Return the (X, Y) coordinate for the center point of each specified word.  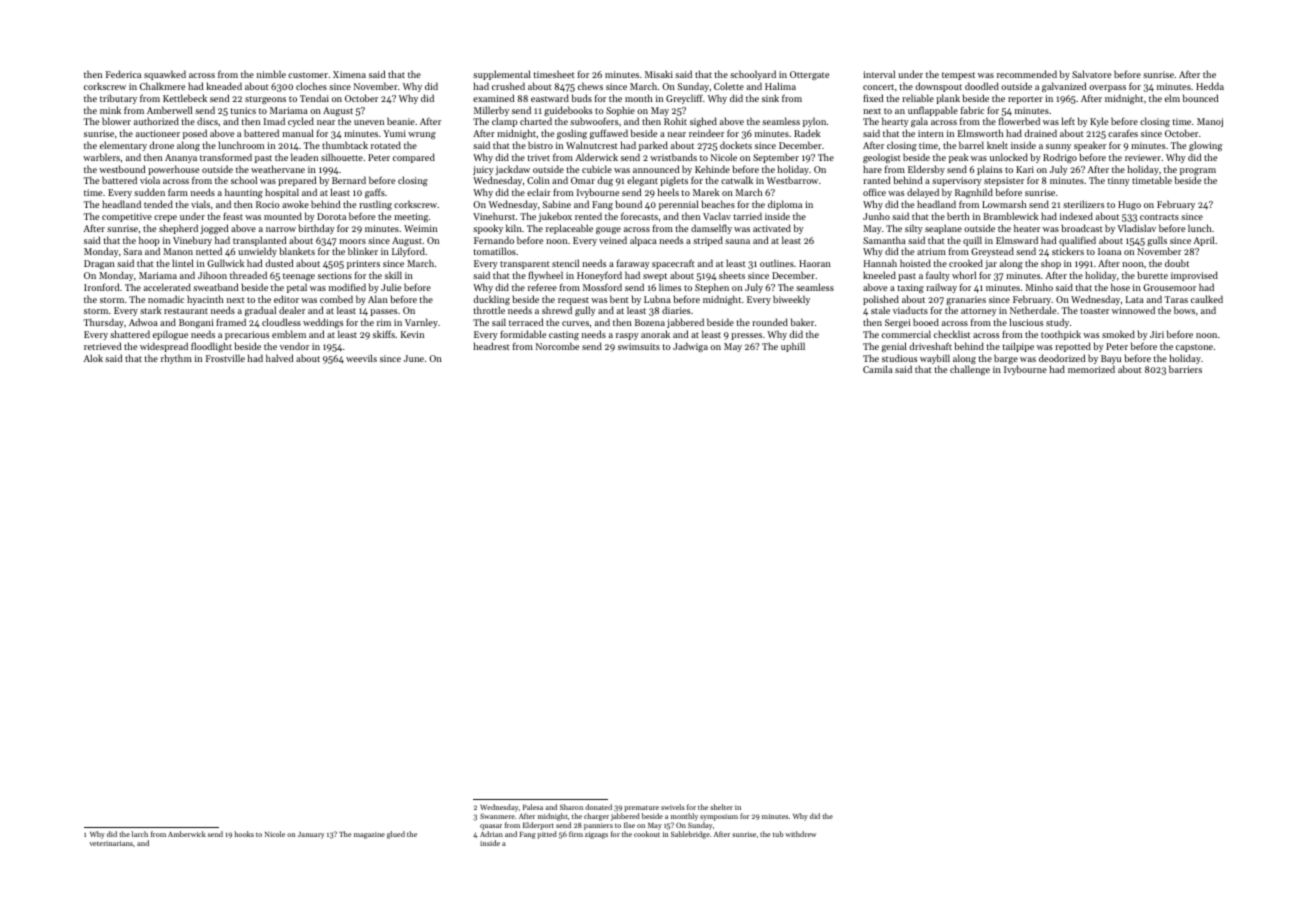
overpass (1107, 88)
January (311, 835)
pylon (814, 122)
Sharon (571, 807)
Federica (123, 74)
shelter (721, 807)
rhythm (176, 359)
